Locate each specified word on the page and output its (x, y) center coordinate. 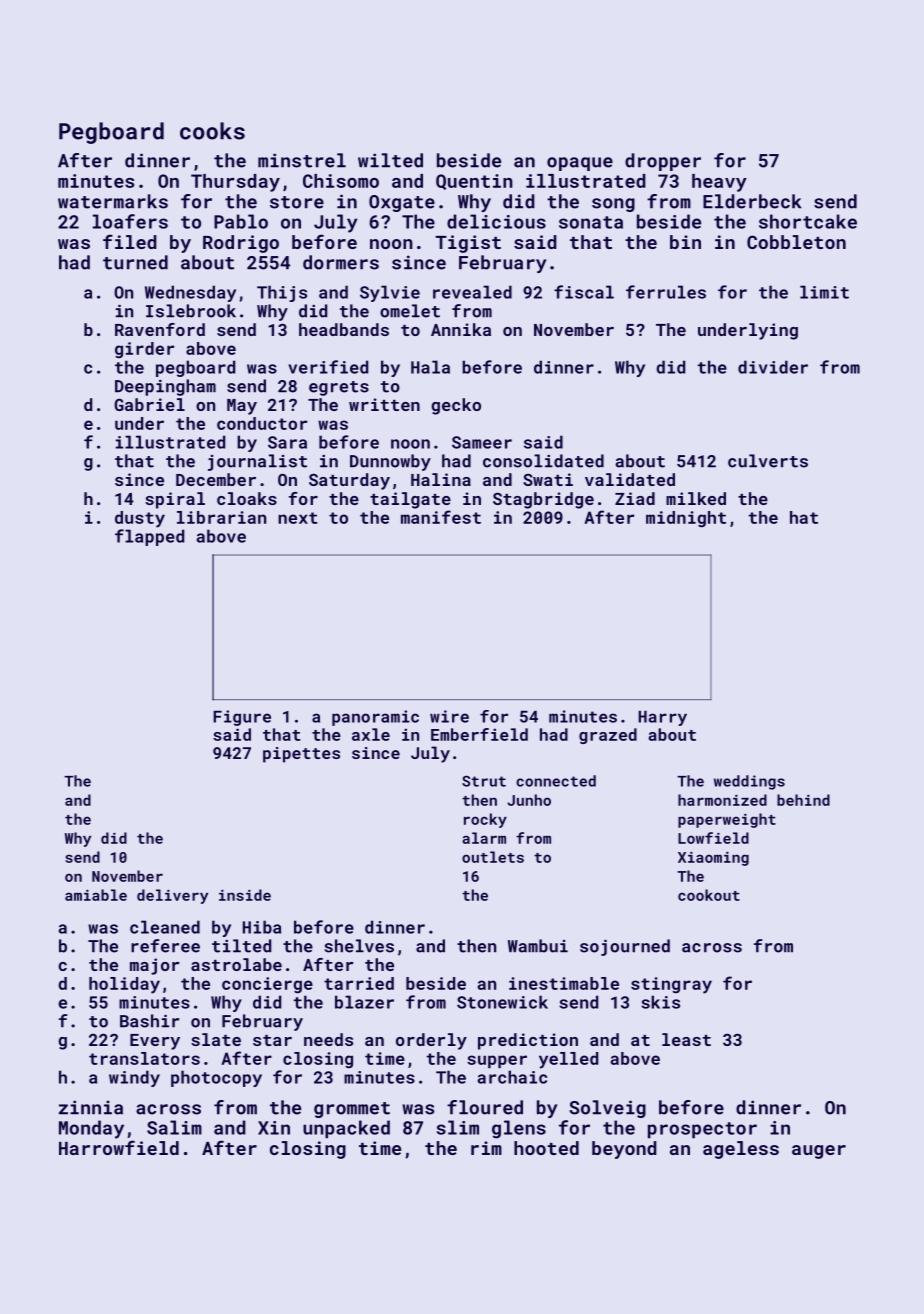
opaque (580, 164)
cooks (212, 131)
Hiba (262, 927)
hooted (546, 1148)
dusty (140, 519)
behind (803, 800)
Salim (174, 1127)
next (298, 518)
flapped (149, 537)
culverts (768, 461)
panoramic (375, 718)
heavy (719, 183)
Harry (662, 718)
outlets (493, 857)
